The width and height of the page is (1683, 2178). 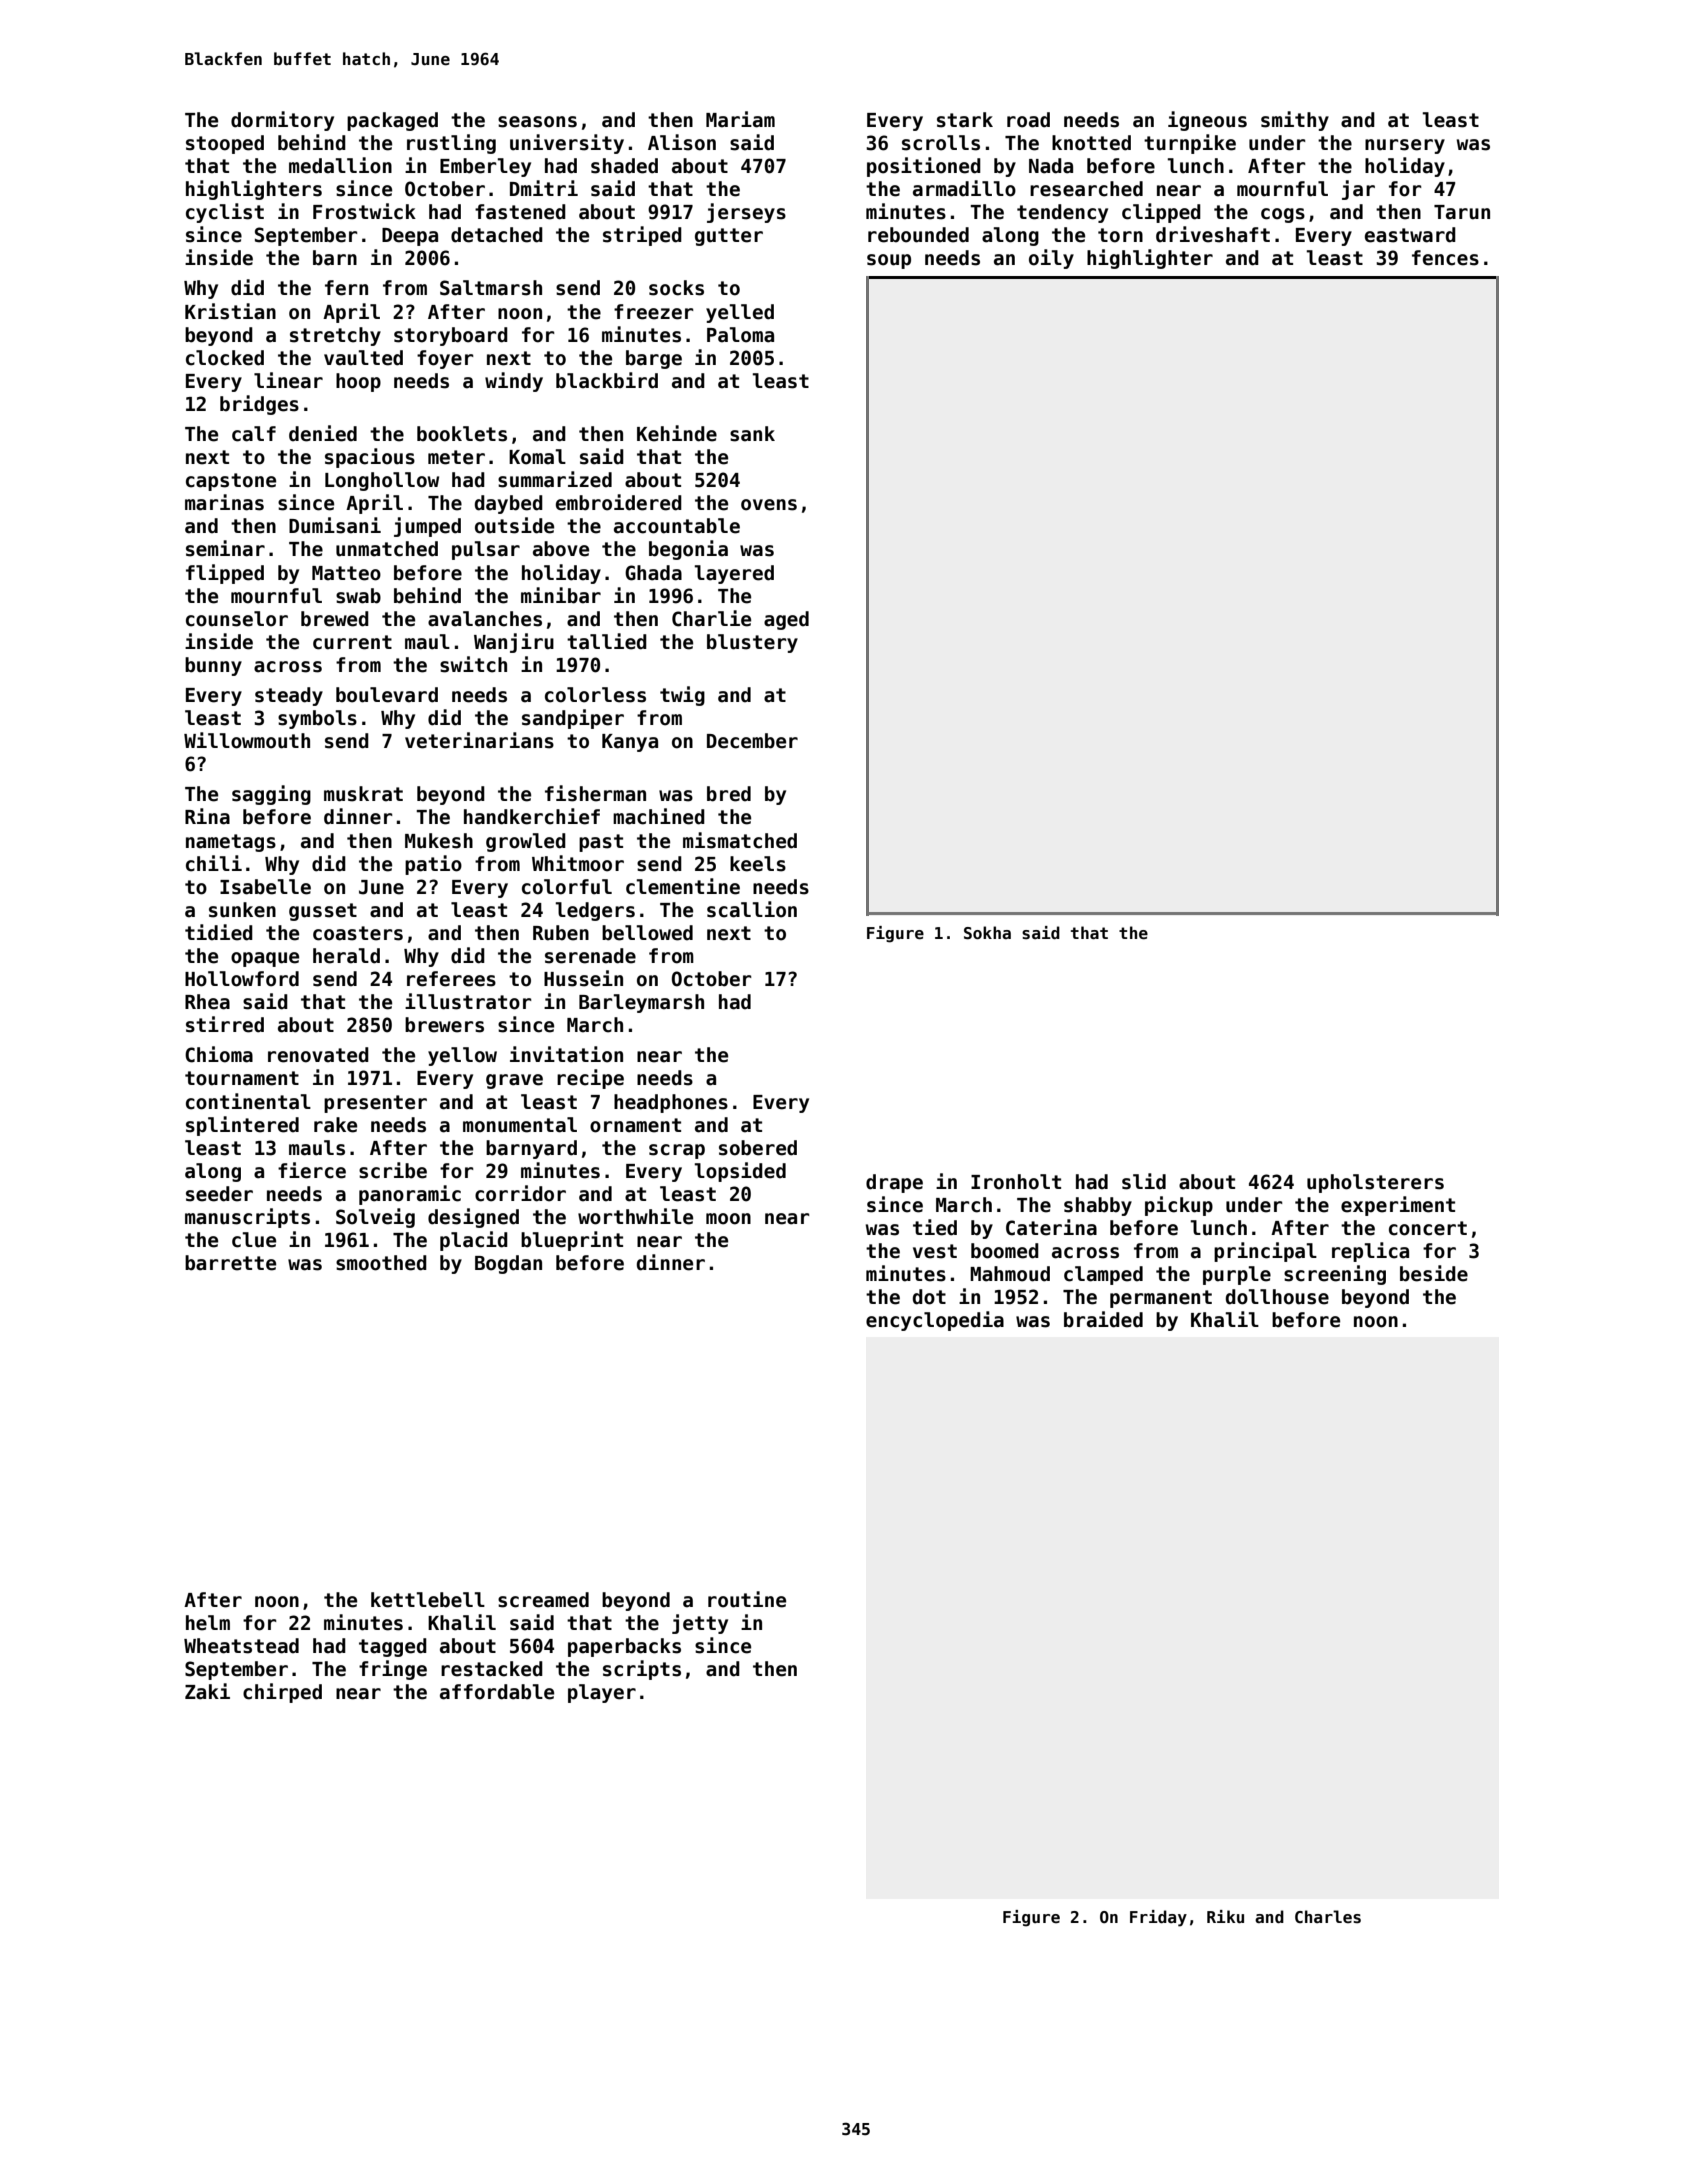 What do you see at coordinates (364, 211) in the page?
I see `Frostwick` at bounding box center [364, 211].
